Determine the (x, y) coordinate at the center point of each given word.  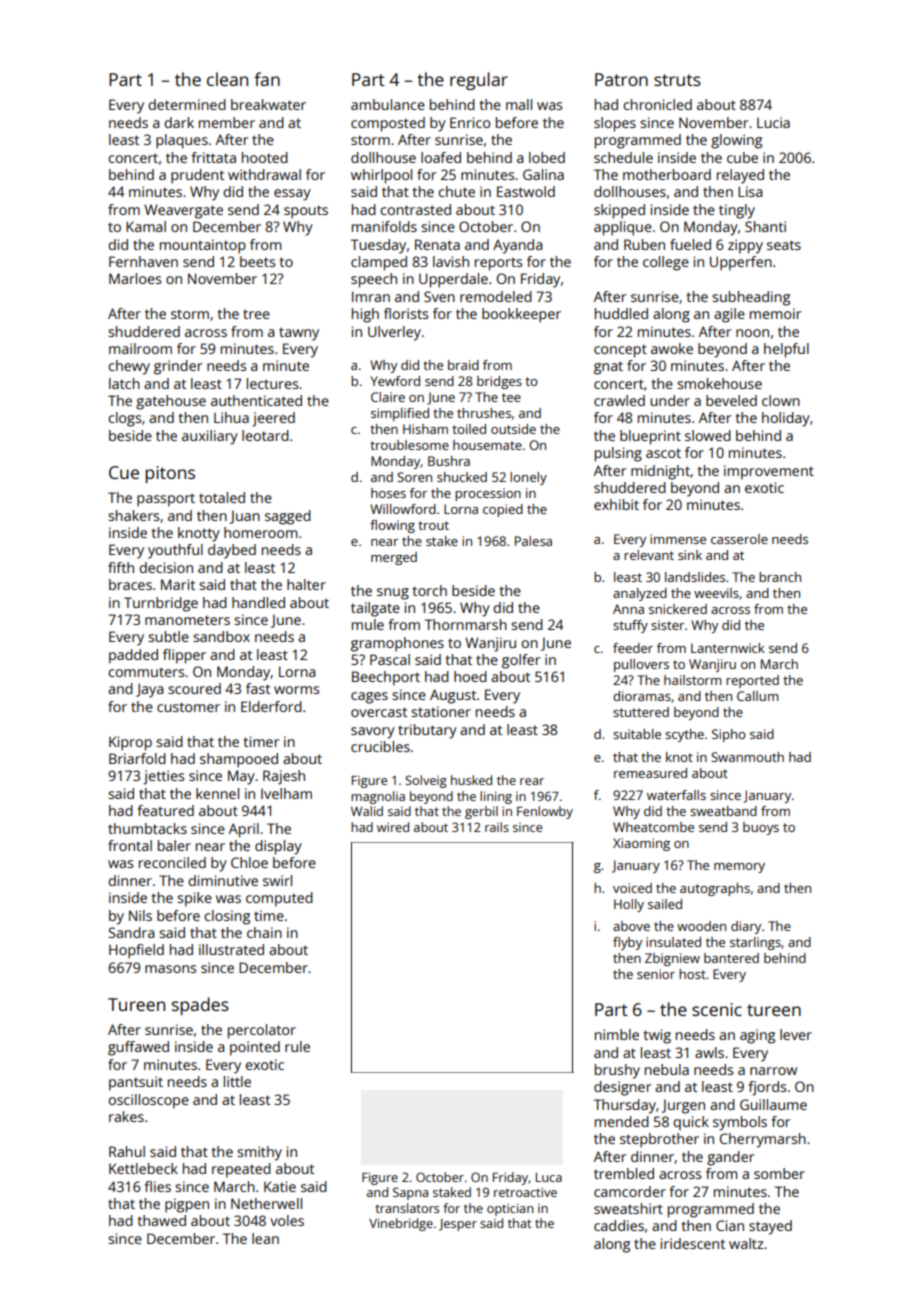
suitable (637, 734)
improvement (769, 472)
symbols (740, 1123)
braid (463, 365)
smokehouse (719, 383)
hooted (265, 157)
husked (471, 780)
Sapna (410, 1193)
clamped (379, 263)
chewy (129, 367)
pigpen (187, 1205)
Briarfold (137, 758)
